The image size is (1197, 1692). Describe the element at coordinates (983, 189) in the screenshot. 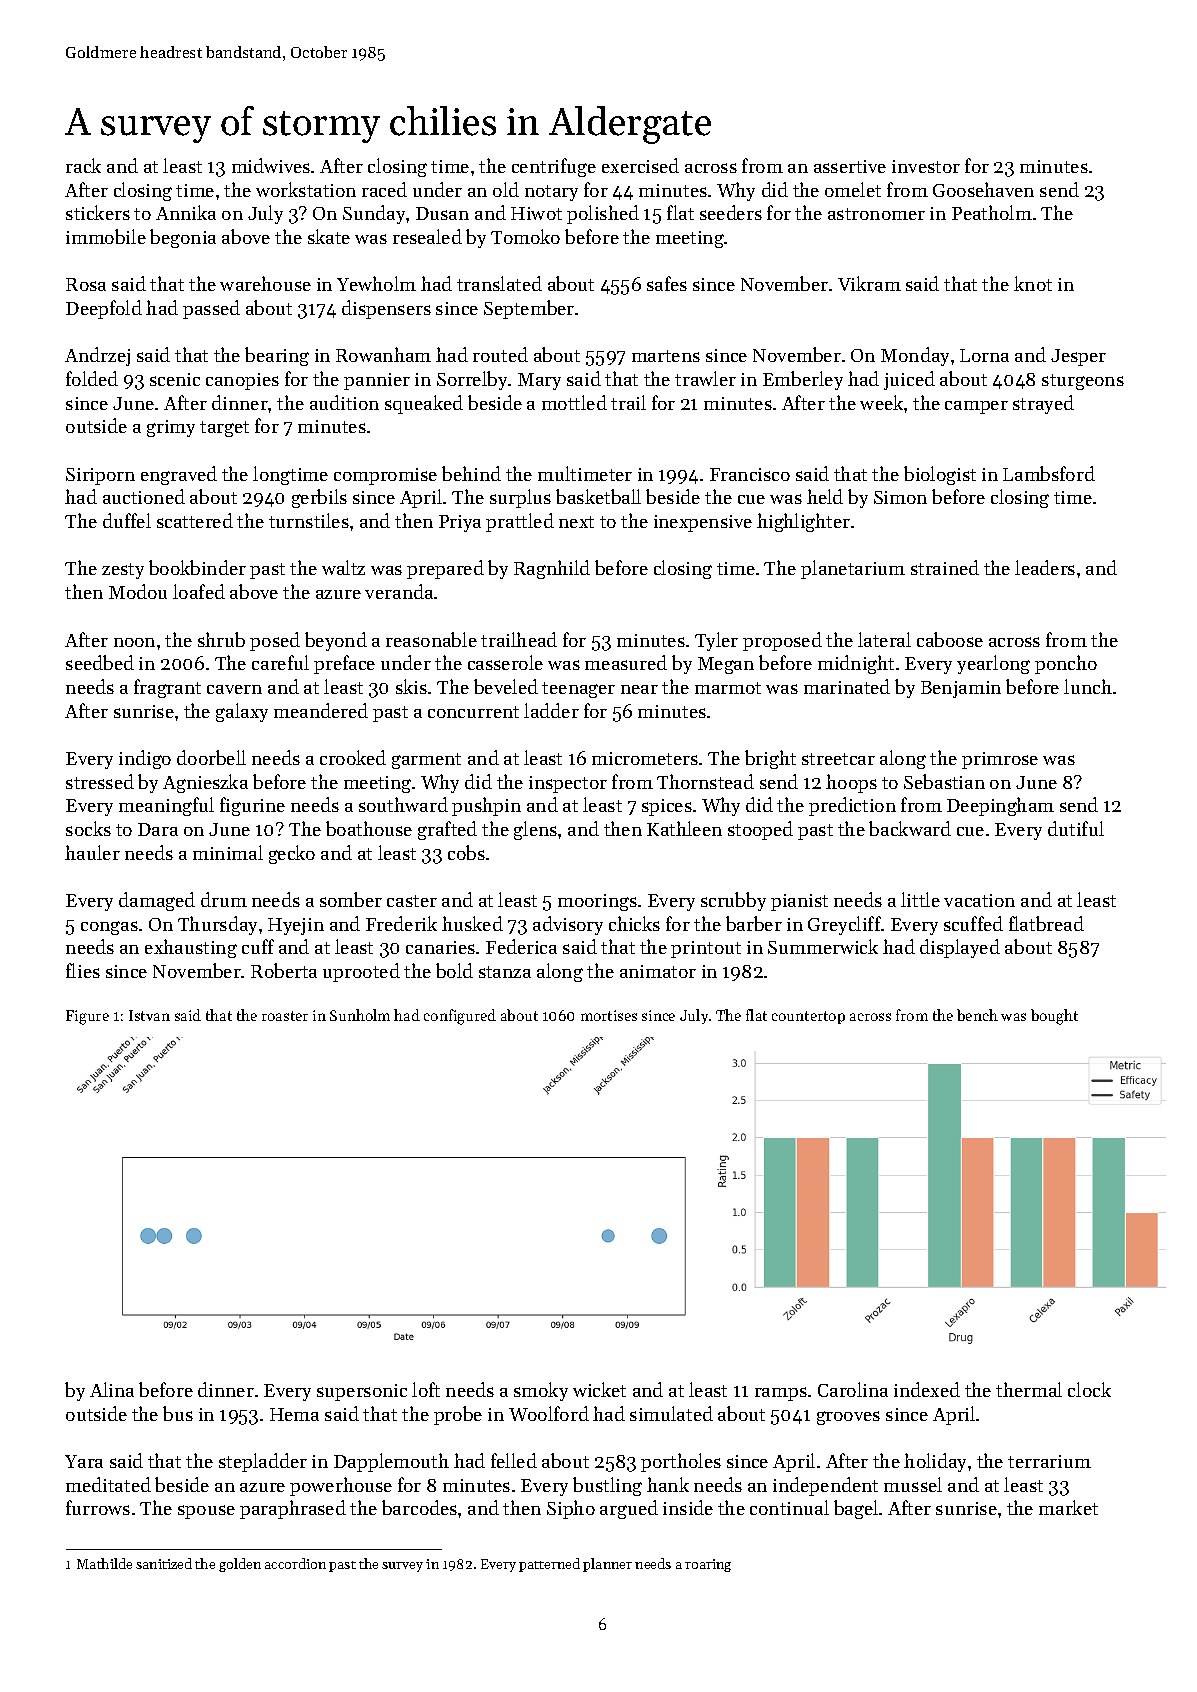

I see `Goosehaven` at that location.
